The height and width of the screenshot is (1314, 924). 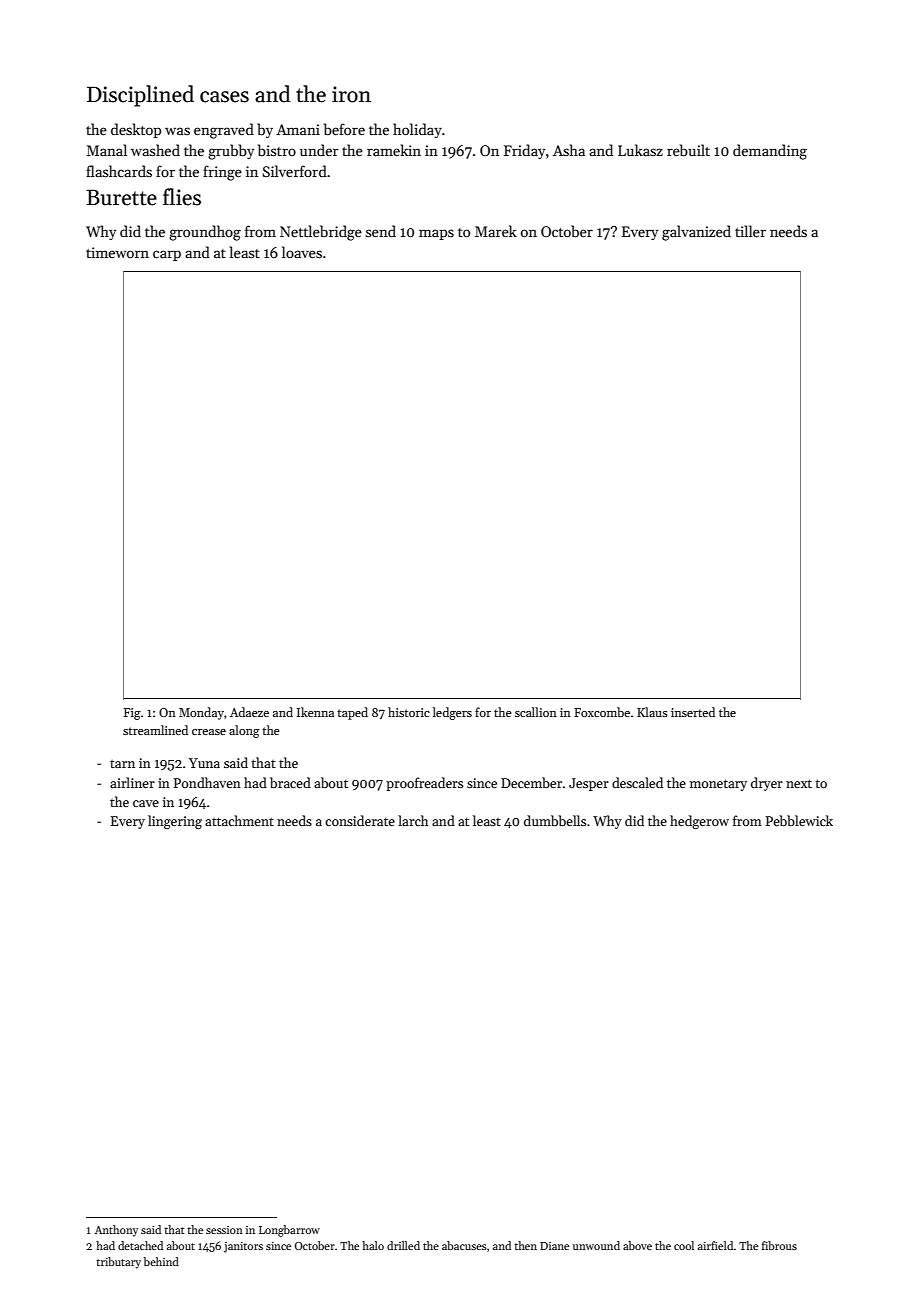 I want to click on ramekin, so click(x=394, y=150).
